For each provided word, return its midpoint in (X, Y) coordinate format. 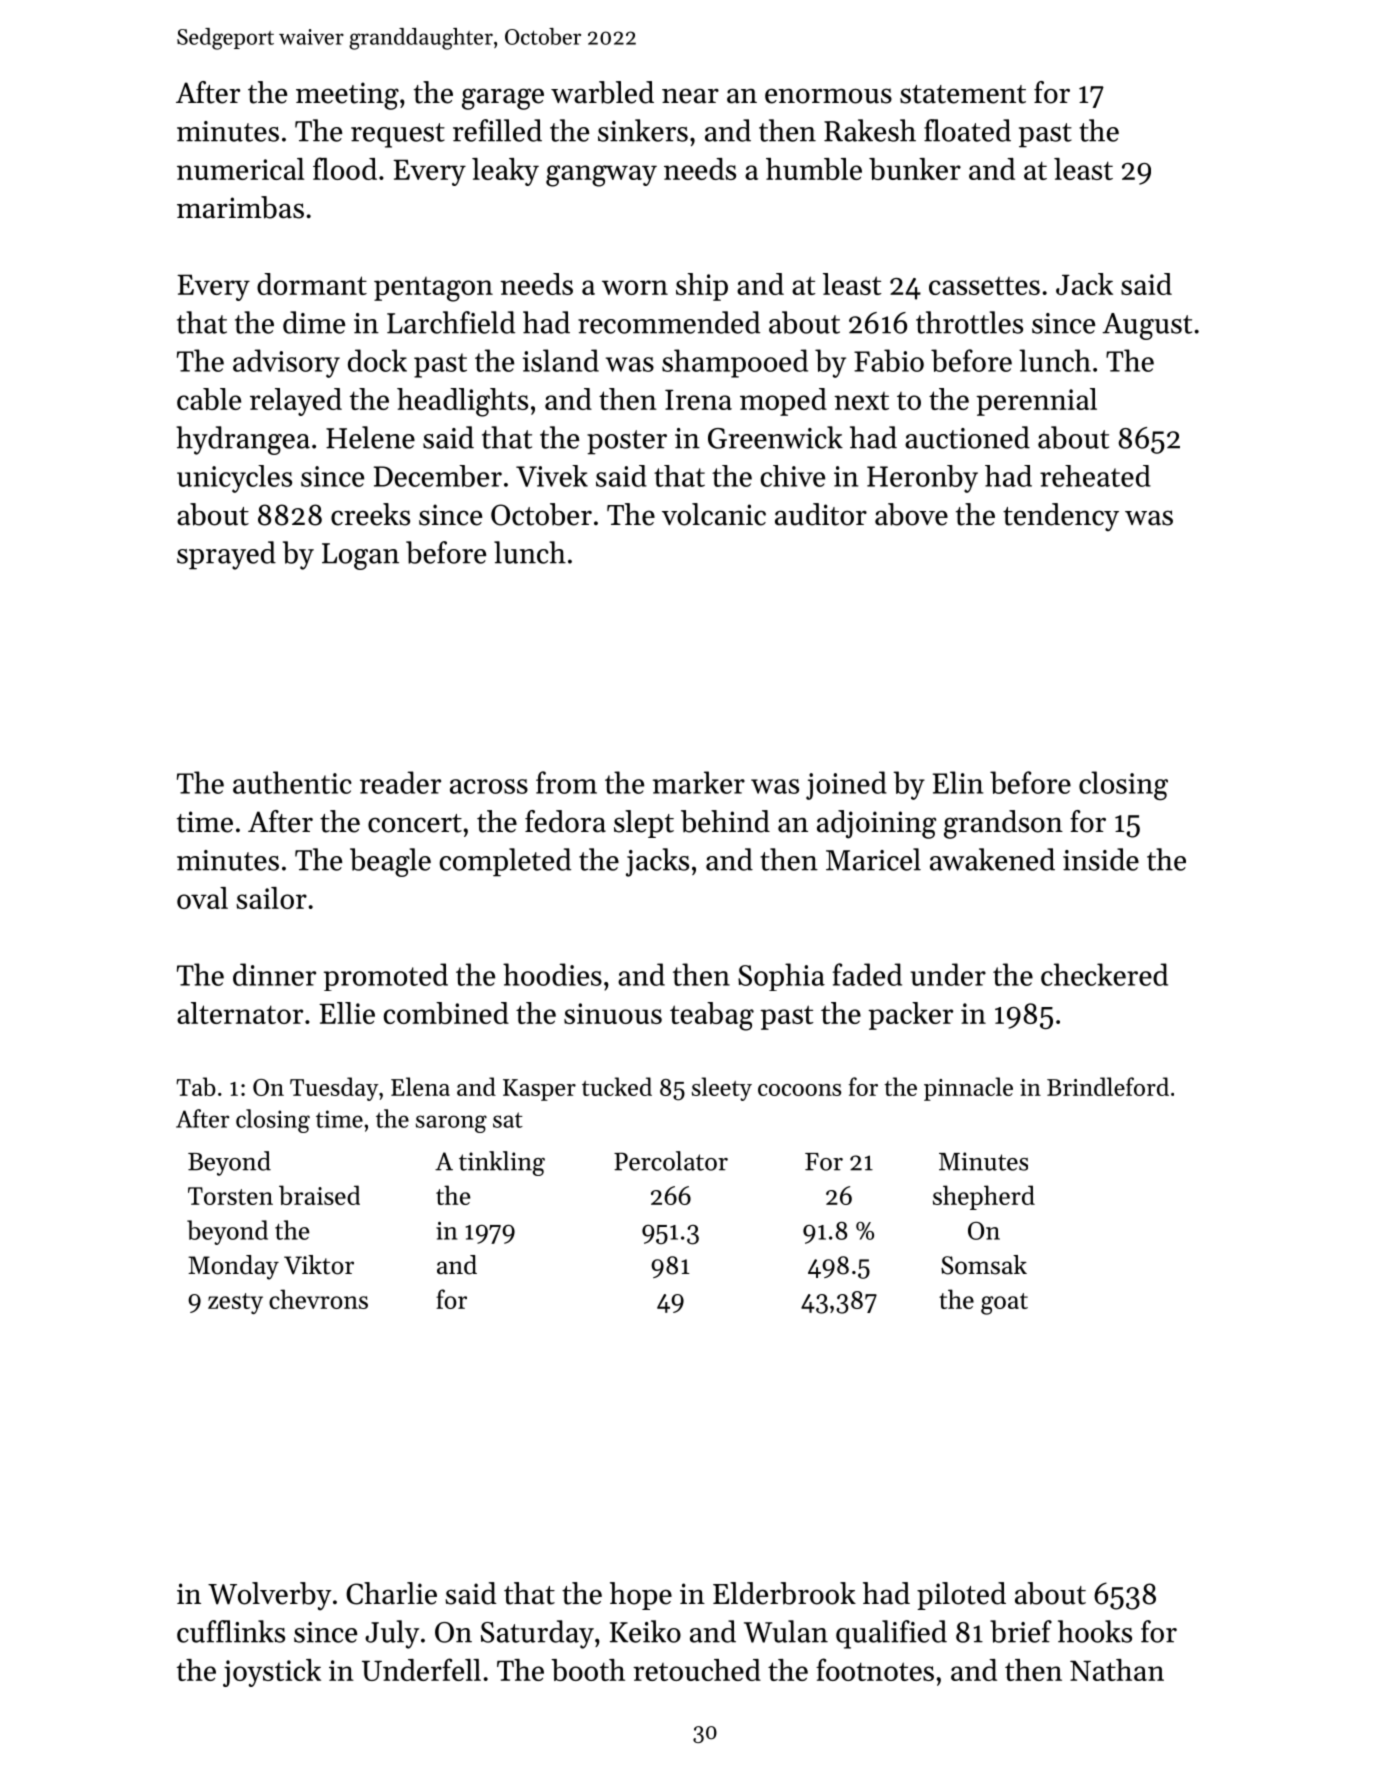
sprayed (226, 555)
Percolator (671, 1161)
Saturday (537, 1634)
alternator (240, 1013)
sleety (722, 1089)
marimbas (240, 207)
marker (699, 782)
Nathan (1117, 1670)
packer (910, 1016)
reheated (1095, 476)
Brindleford (1108, 1086)
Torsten (230, 1196)
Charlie (391, 1593)
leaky (505, 172)
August (1147, 326)
